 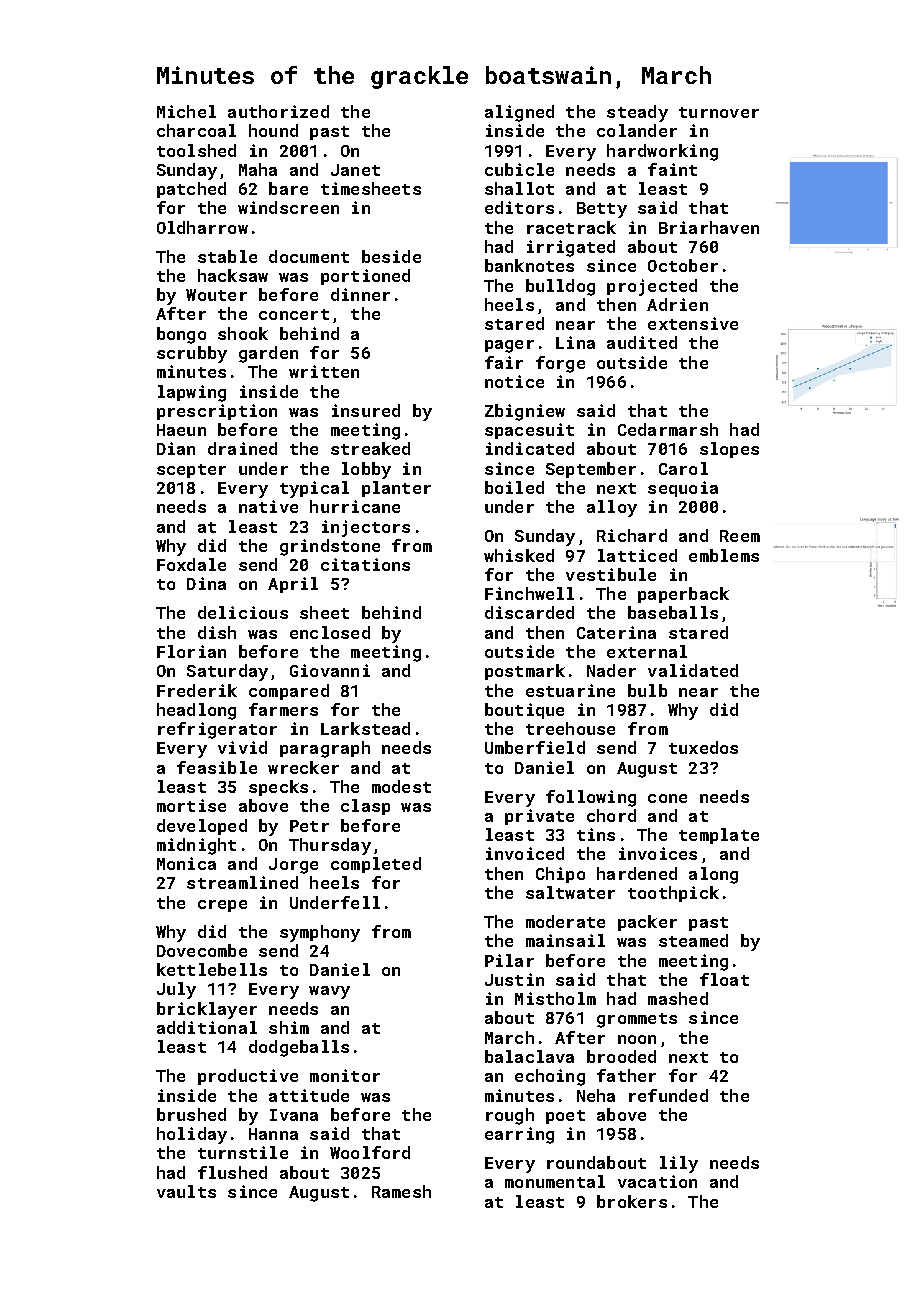 I want to click on brushed, so click(x=191, y=1114).
